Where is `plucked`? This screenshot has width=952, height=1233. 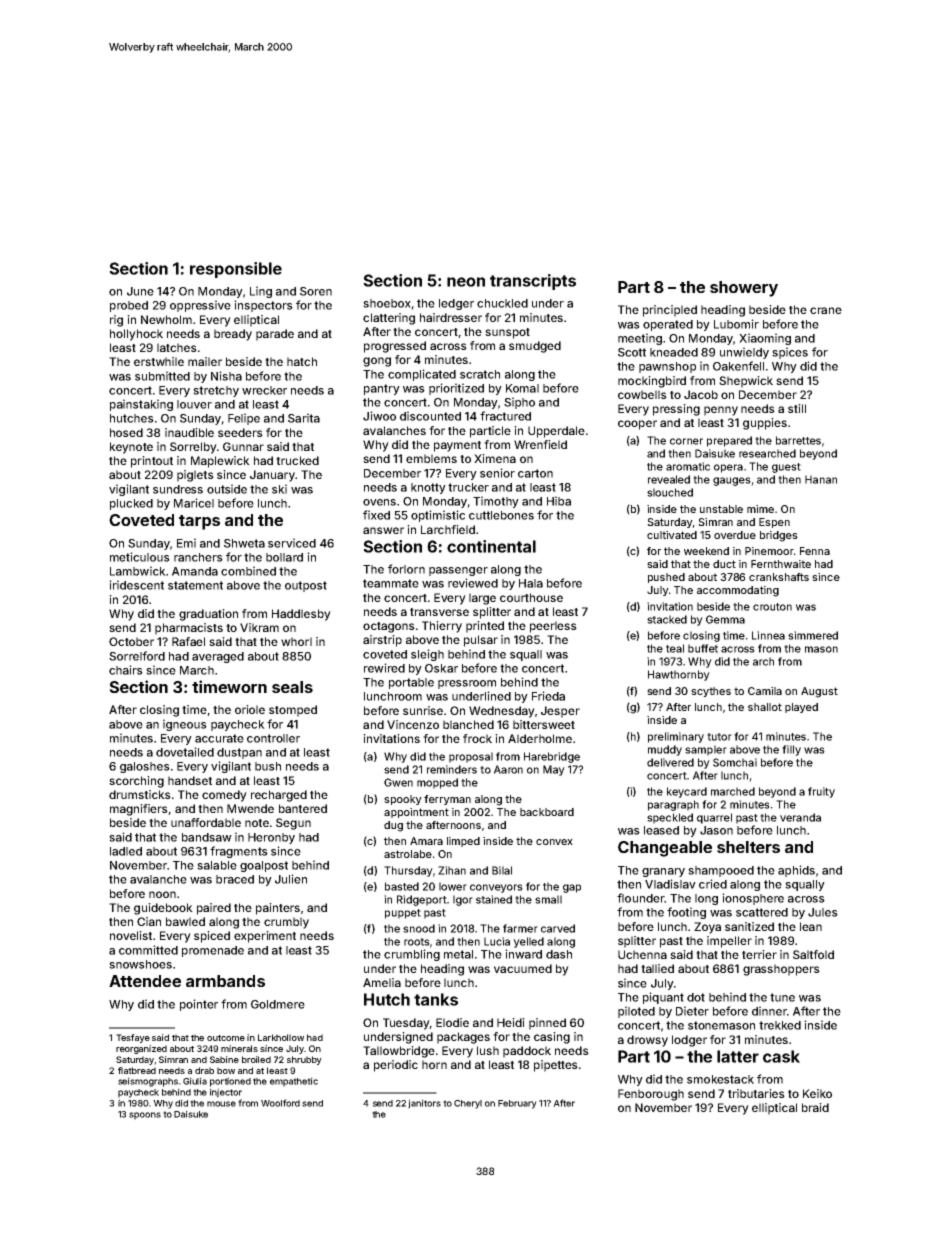 plucked is located at coordinates (131, 504).
